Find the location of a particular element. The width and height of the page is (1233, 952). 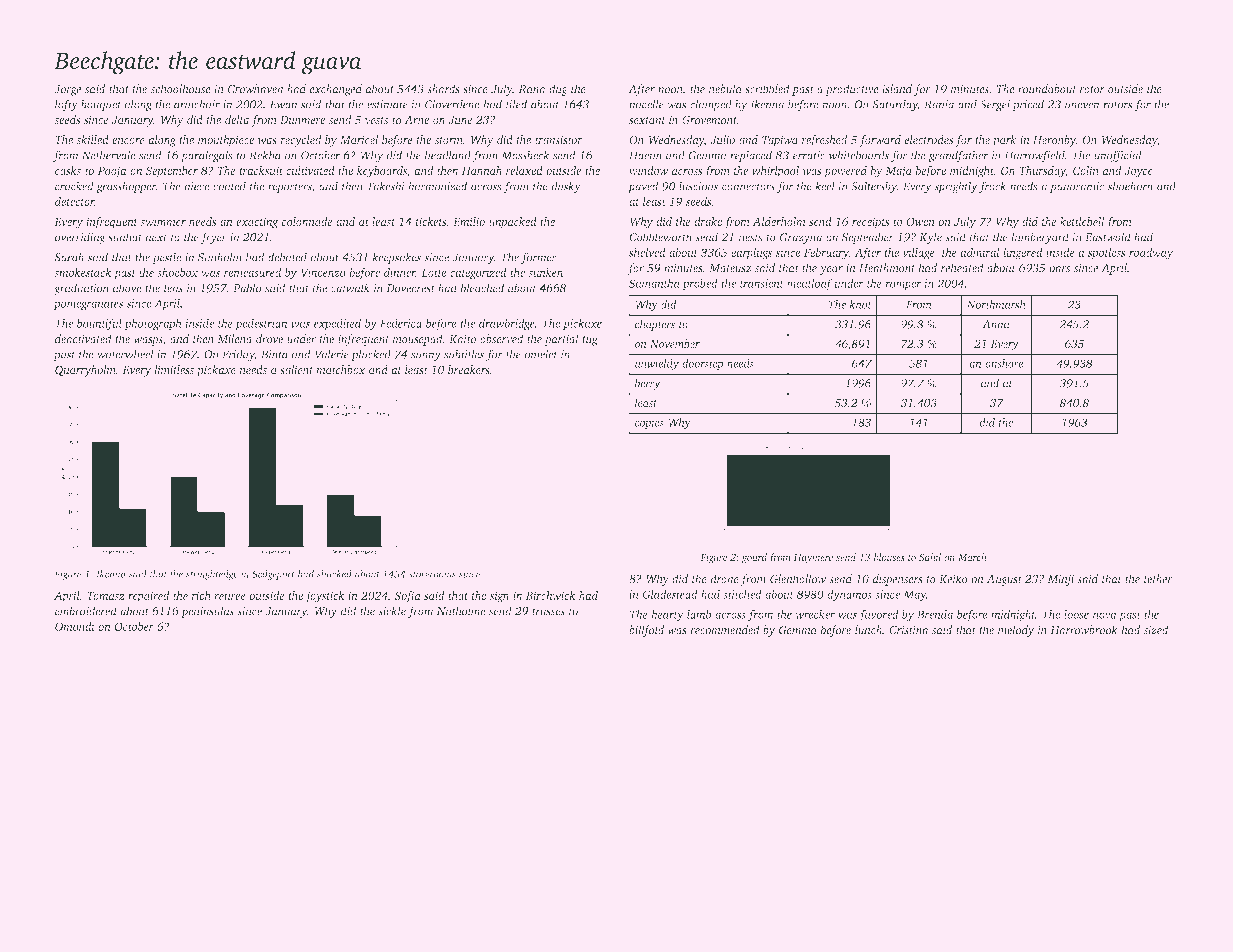

straightedge is located at coordinates (212, 575).
